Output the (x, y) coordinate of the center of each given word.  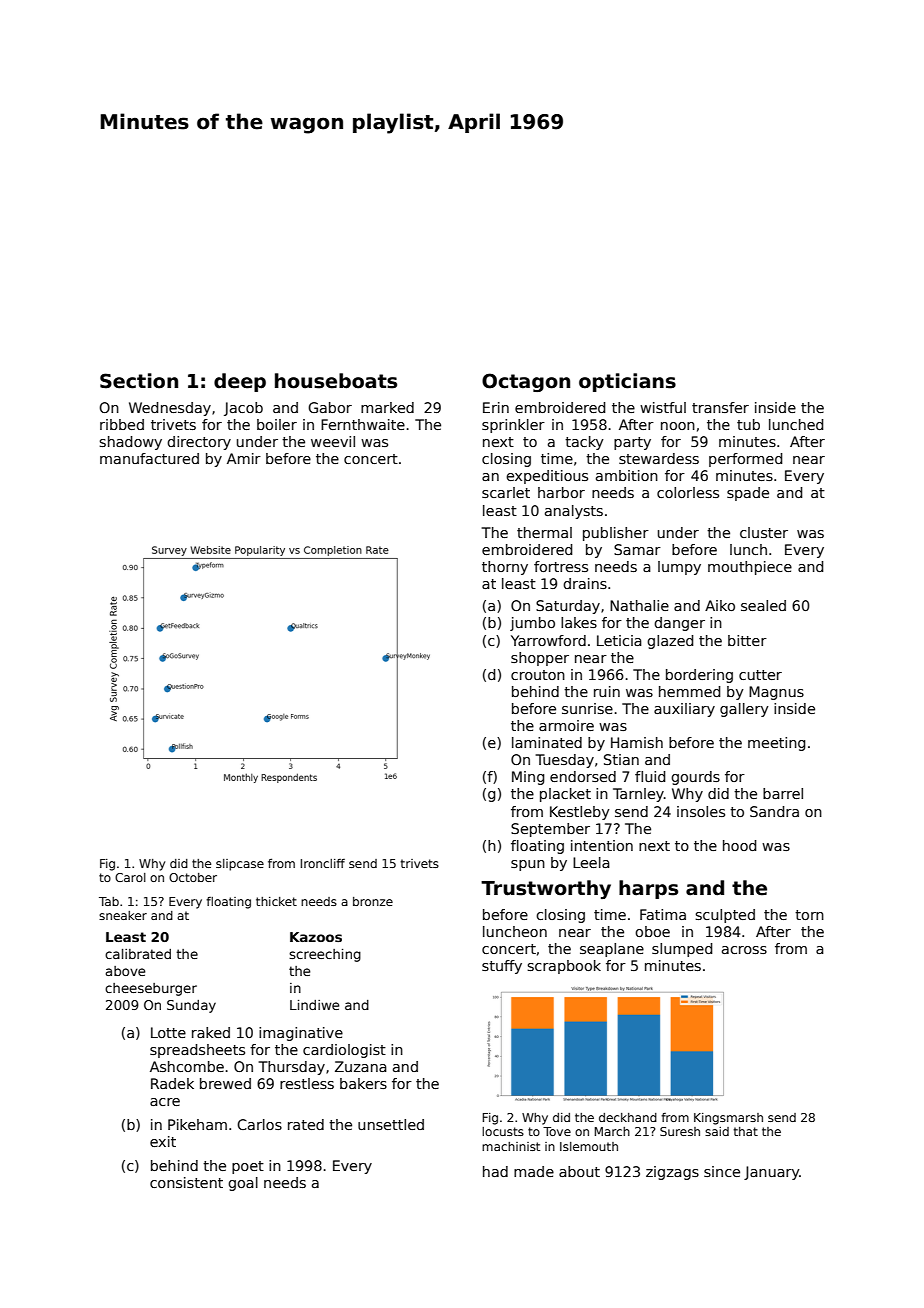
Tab (109, 901)
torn (809, 915)
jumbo (532, 624)
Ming (528, 778)
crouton (538, 675)
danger (679, 624)
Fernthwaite (363, 424)
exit (163, 1141)
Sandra (774, 811)
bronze (373, 901)
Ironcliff (323, 863)
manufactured (149, 458)
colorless (688, 492)
